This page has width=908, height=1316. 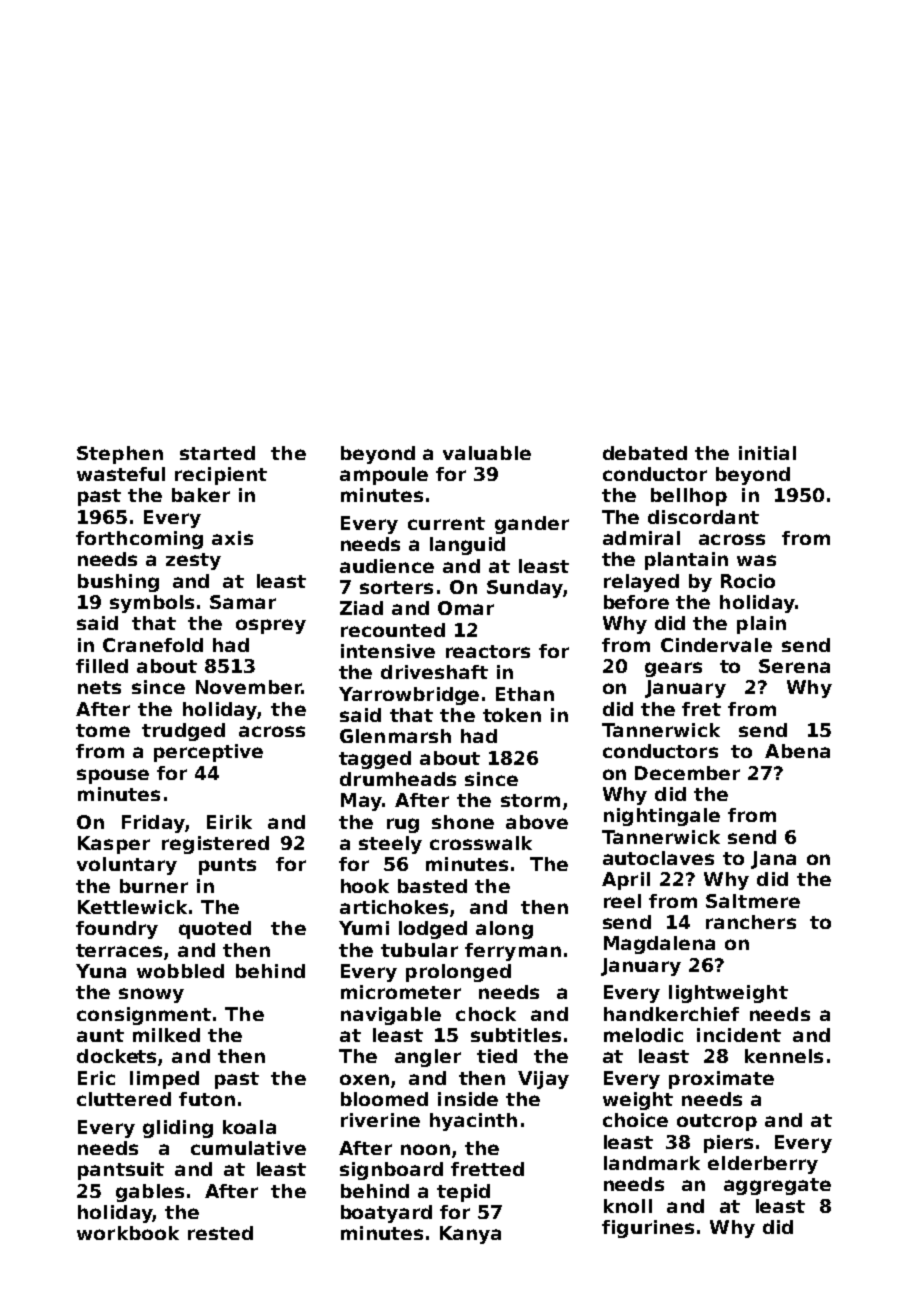 I want to click on angler, so click(x=428, y=1058).
